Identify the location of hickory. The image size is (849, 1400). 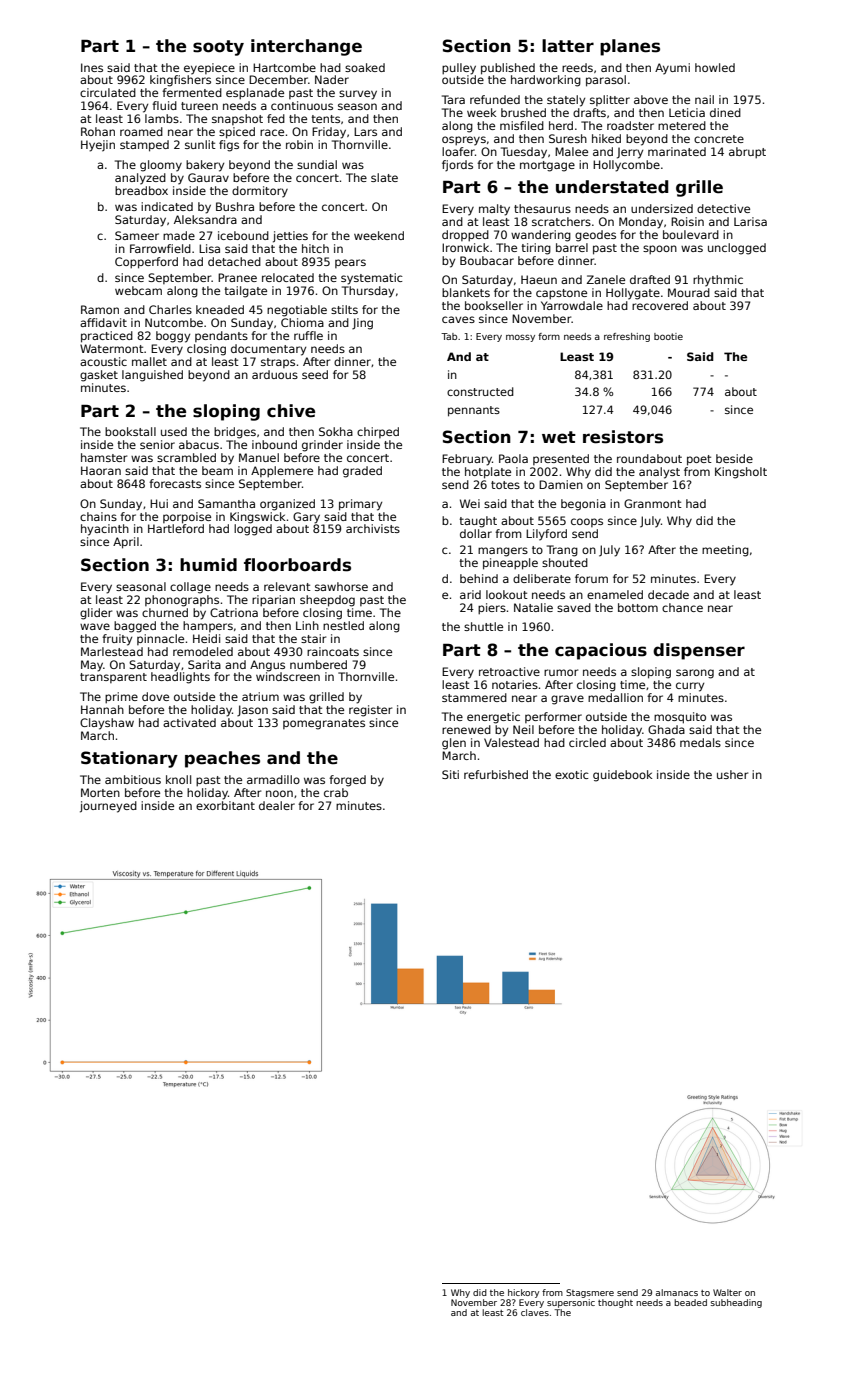
(523, 1293).
